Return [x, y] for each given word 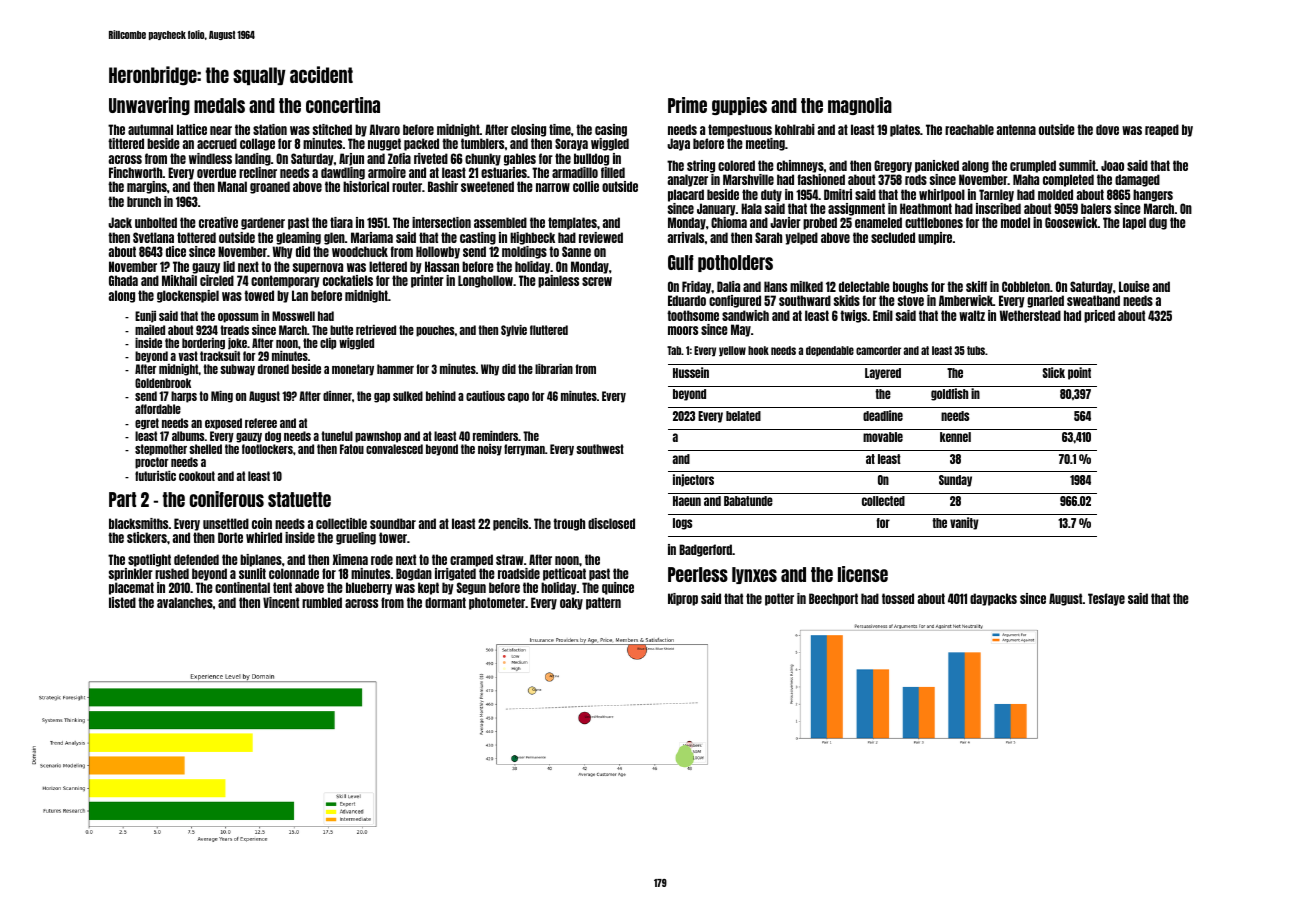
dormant [445, 602]
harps [184, 397]
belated [743, 416]
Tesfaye [1106, 599]
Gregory [893, 166]
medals [219, 105]
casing [611, 130]
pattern [603, 603]
